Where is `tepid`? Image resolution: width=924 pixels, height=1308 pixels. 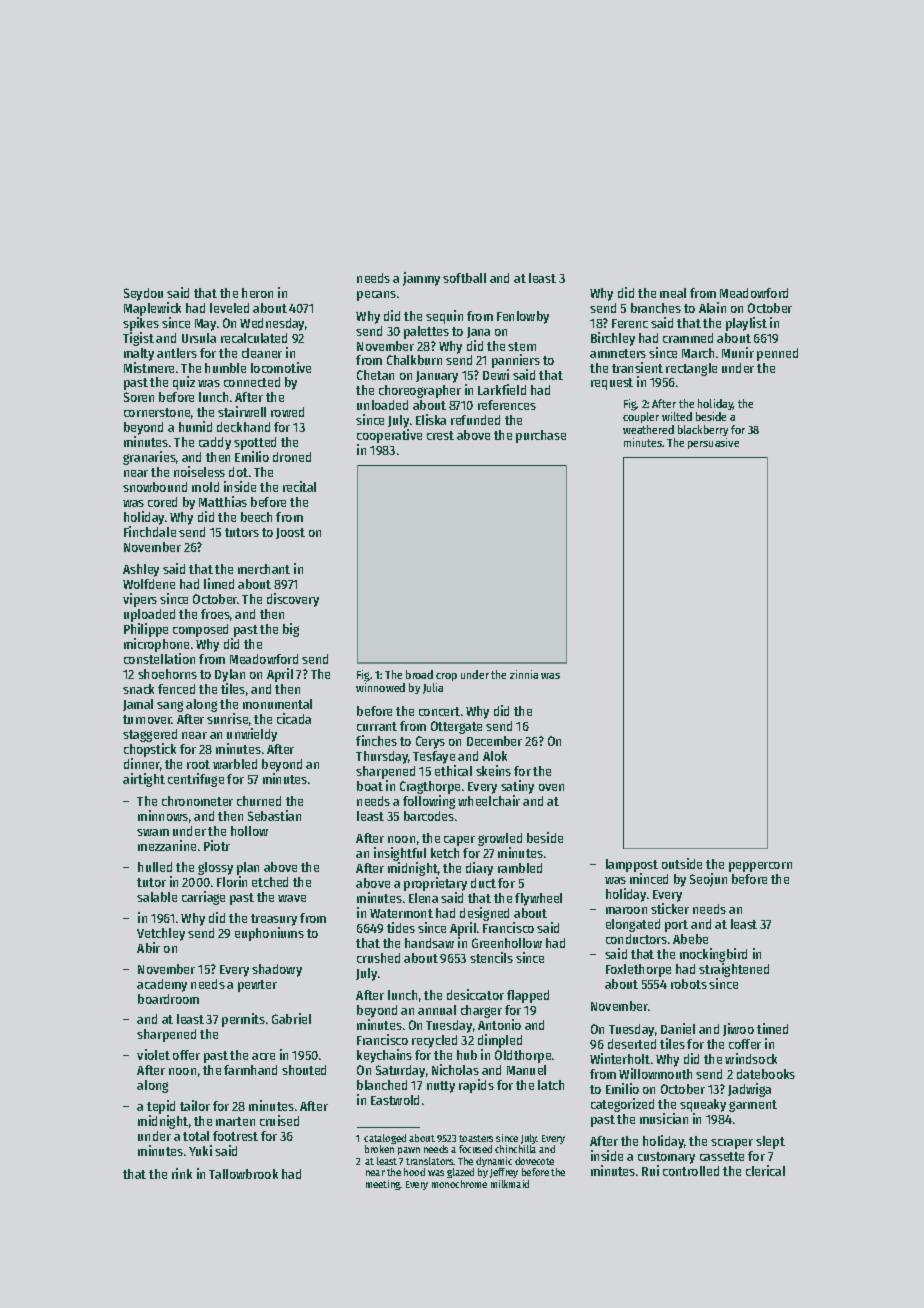 tepid is located at coordinates (161, 1107).
